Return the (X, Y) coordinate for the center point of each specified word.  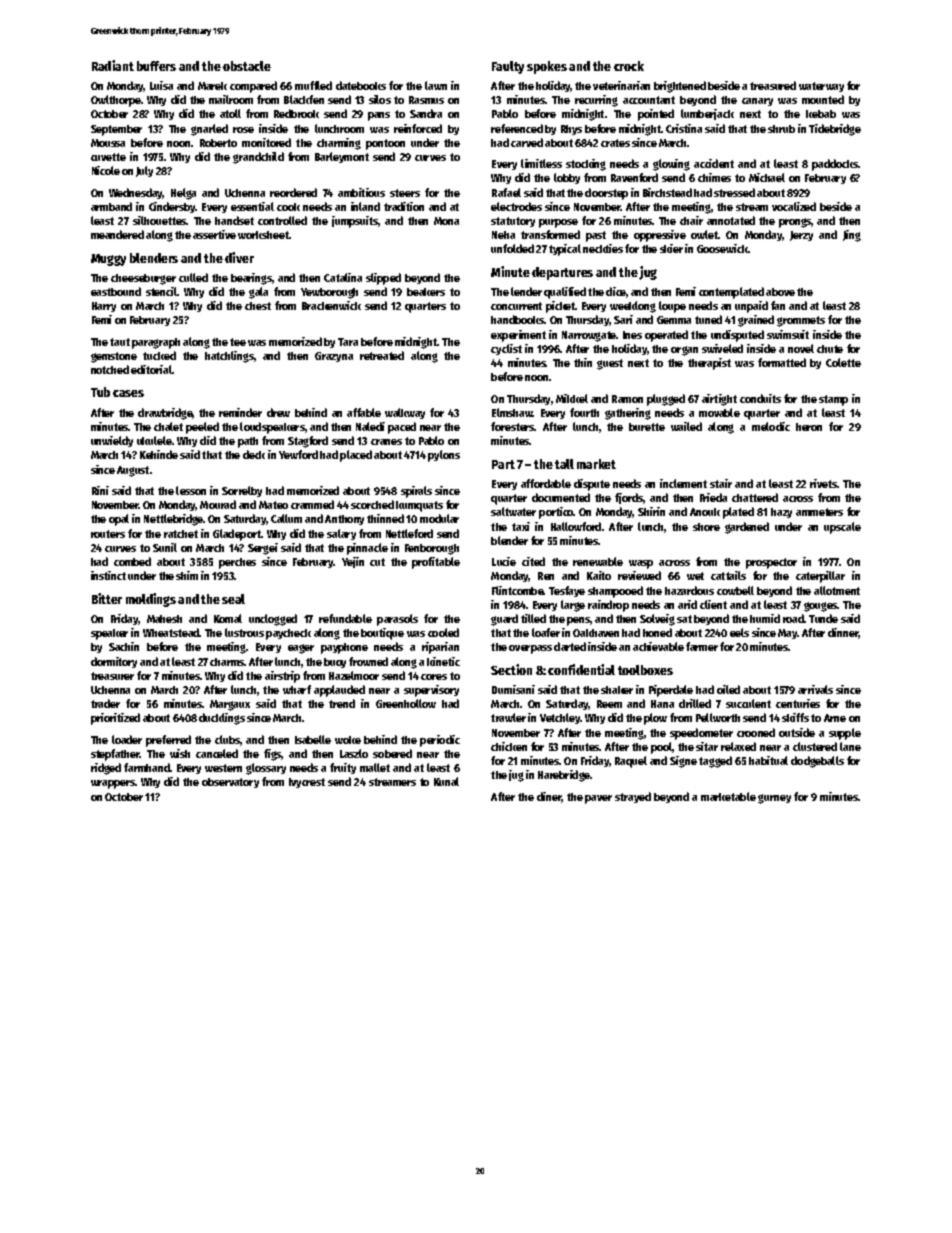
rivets (824, 483)
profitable (436, 563)
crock (629, 66)
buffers (156, 66)
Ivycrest (307, 783)
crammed (312, 504)
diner (549, 797)
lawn (436, 85)
